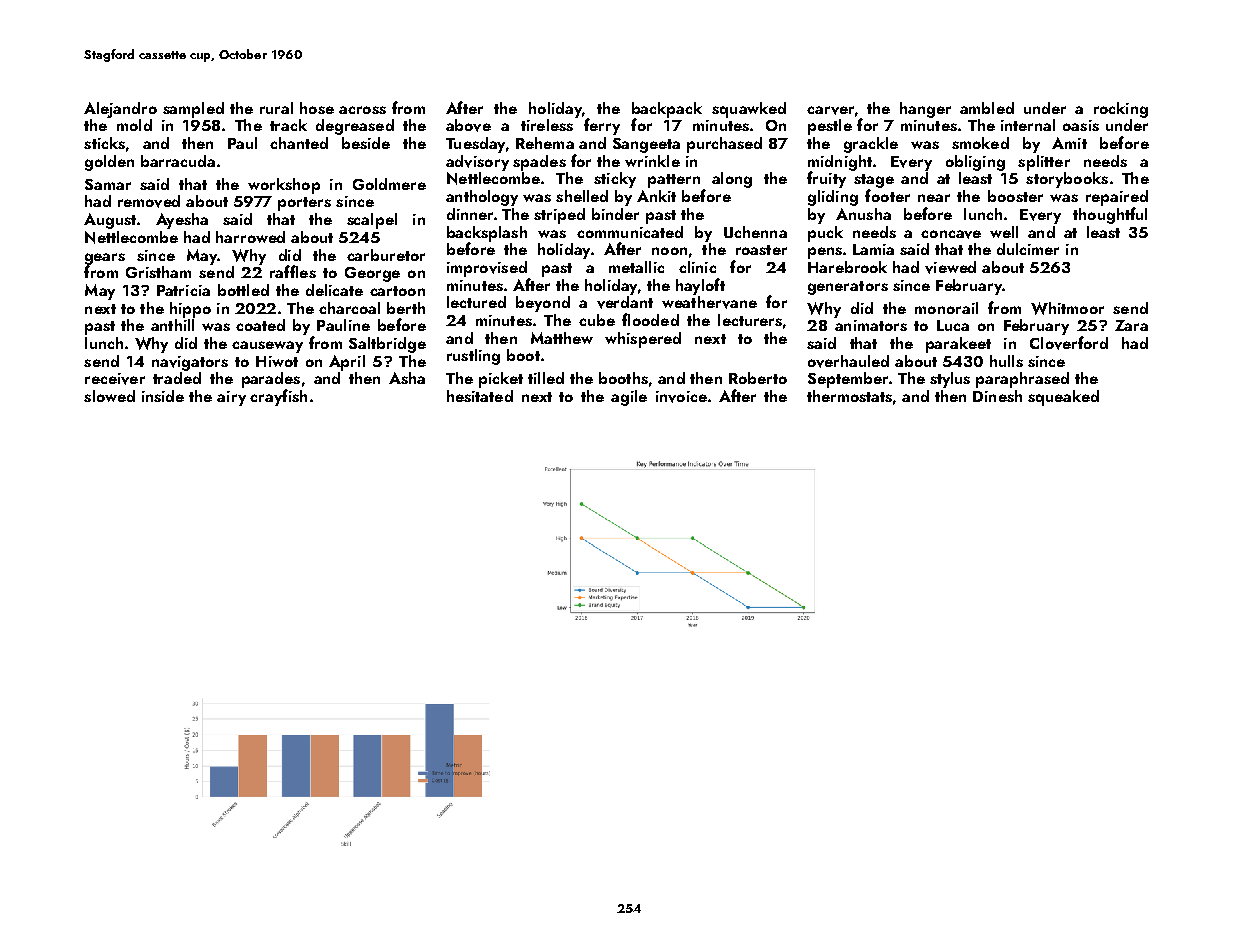  Describe the element at coordinates (997, 396) in the image. I see `Dinesh` at that location.
